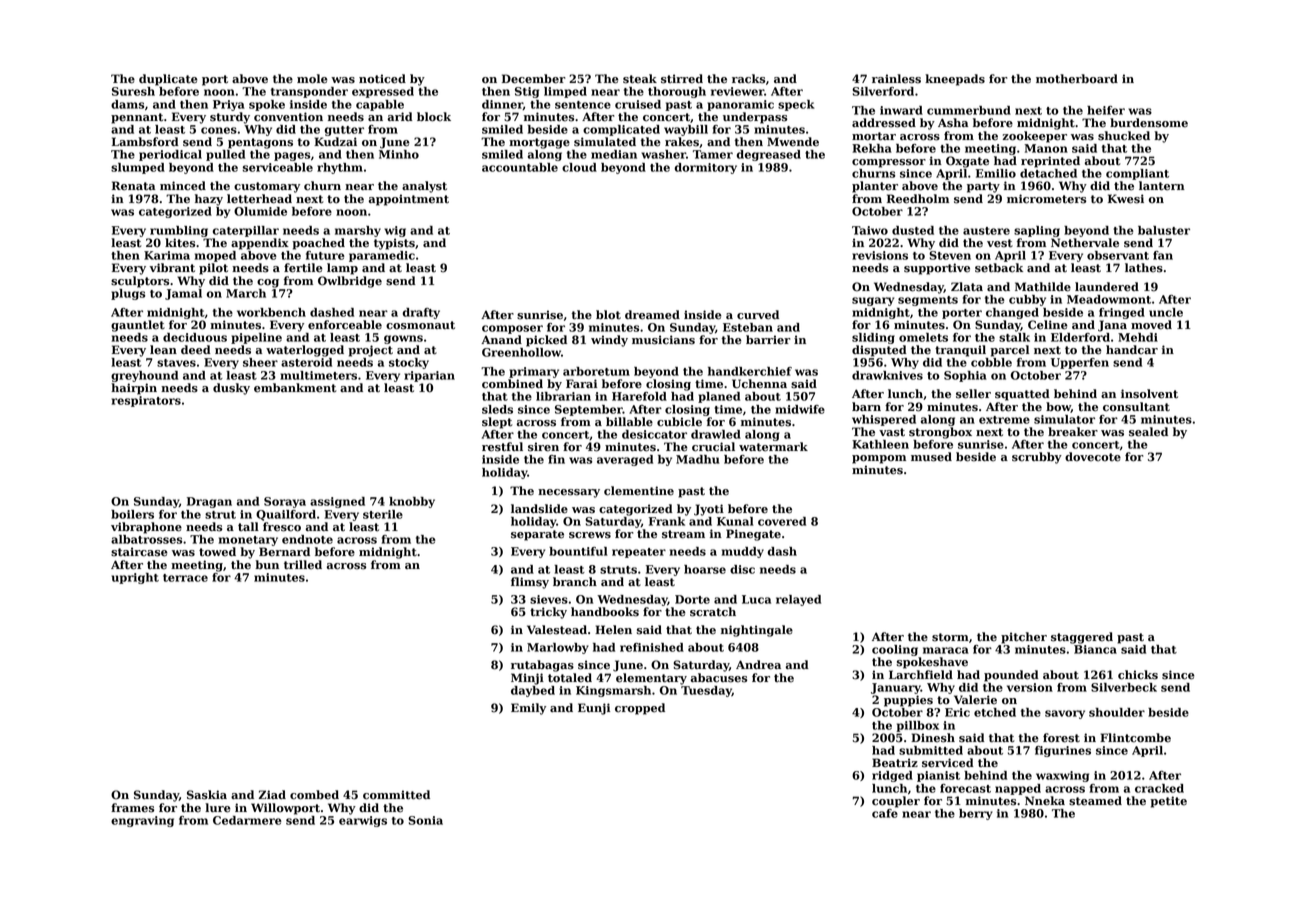 This screenshot has width=1308, height=924. What do you see at coordinates (288, 117) in the screenshot?
I see `convention` at bounding box center [288, 117].
